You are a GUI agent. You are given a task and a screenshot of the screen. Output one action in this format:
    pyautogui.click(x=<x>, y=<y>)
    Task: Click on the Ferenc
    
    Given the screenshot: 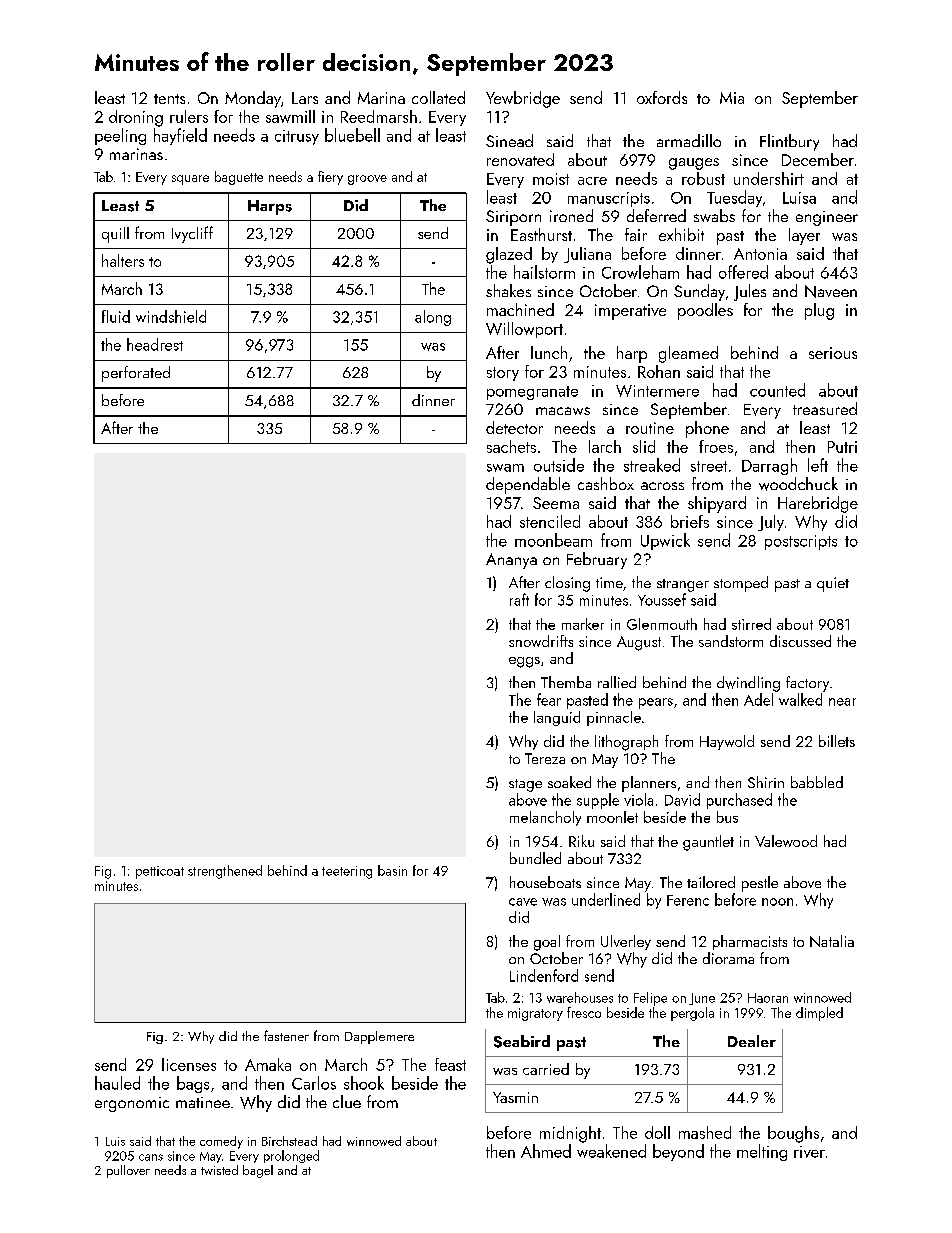 What is the action you would take?
    pyautogui.click(x=688, y=900)
